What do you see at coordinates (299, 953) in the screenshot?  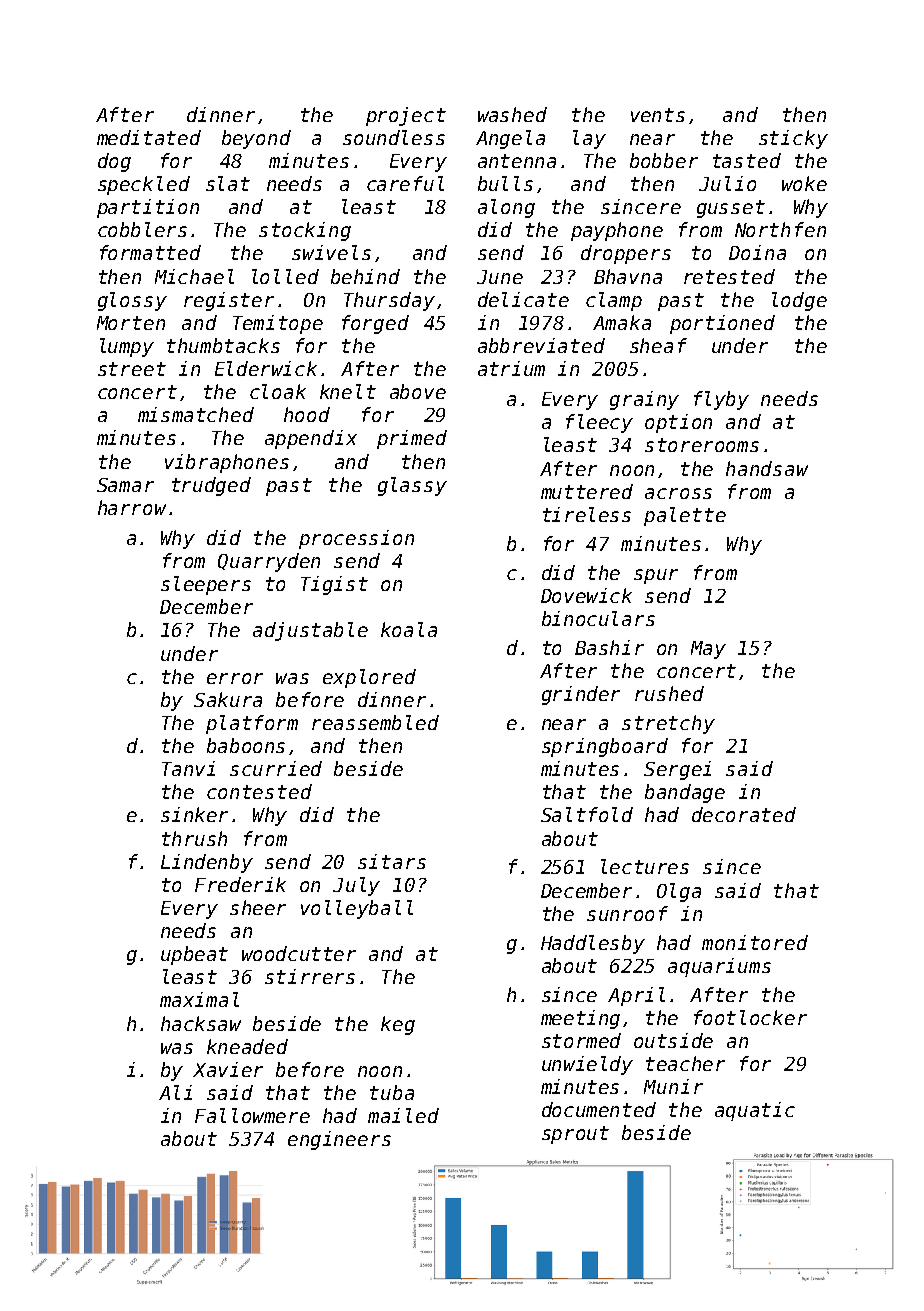 I see `woodcutter` at bounding box center [299, 953].
